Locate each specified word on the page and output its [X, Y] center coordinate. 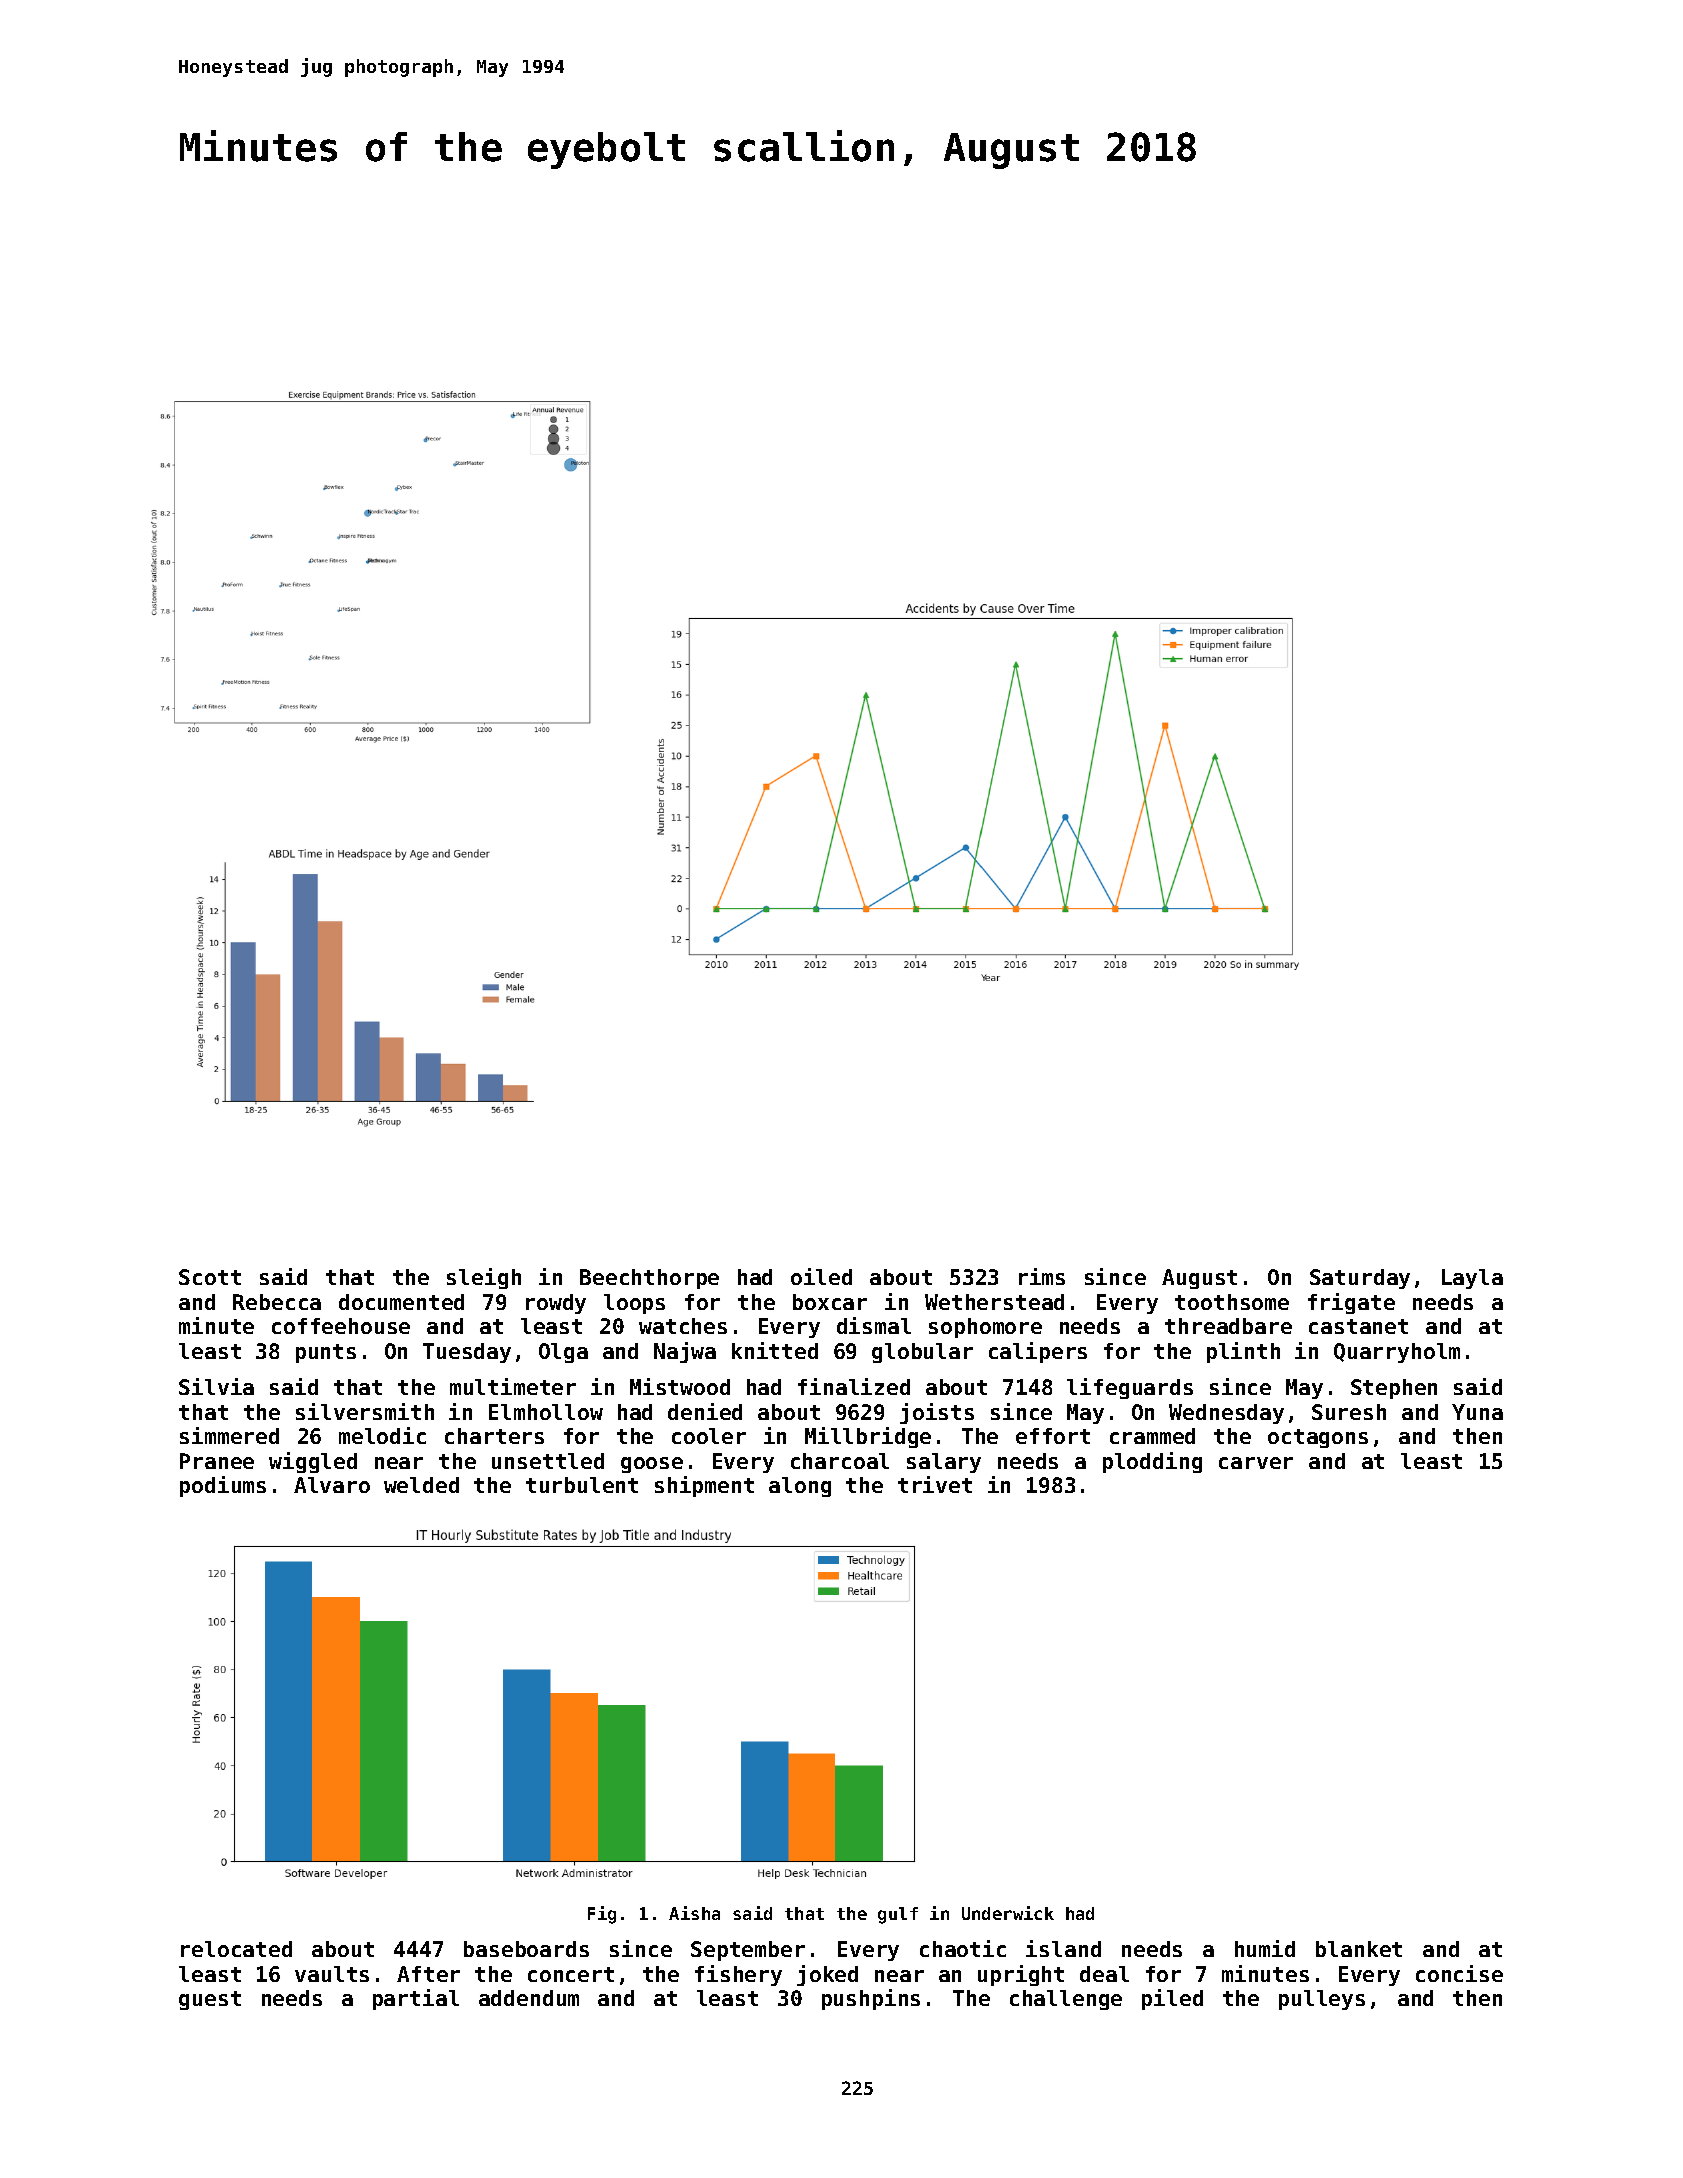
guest [210, 2000]
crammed [1152, 1436]
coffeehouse [341, 1326]
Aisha [694, 1913]
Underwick [1008, 1913]
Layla [1472, 1279]
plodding [1152, 1462]
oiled [821, 1276]
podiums [223, 1486]
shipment [704, 1486]
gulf [898, 1915]
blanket [1359, 1949]
